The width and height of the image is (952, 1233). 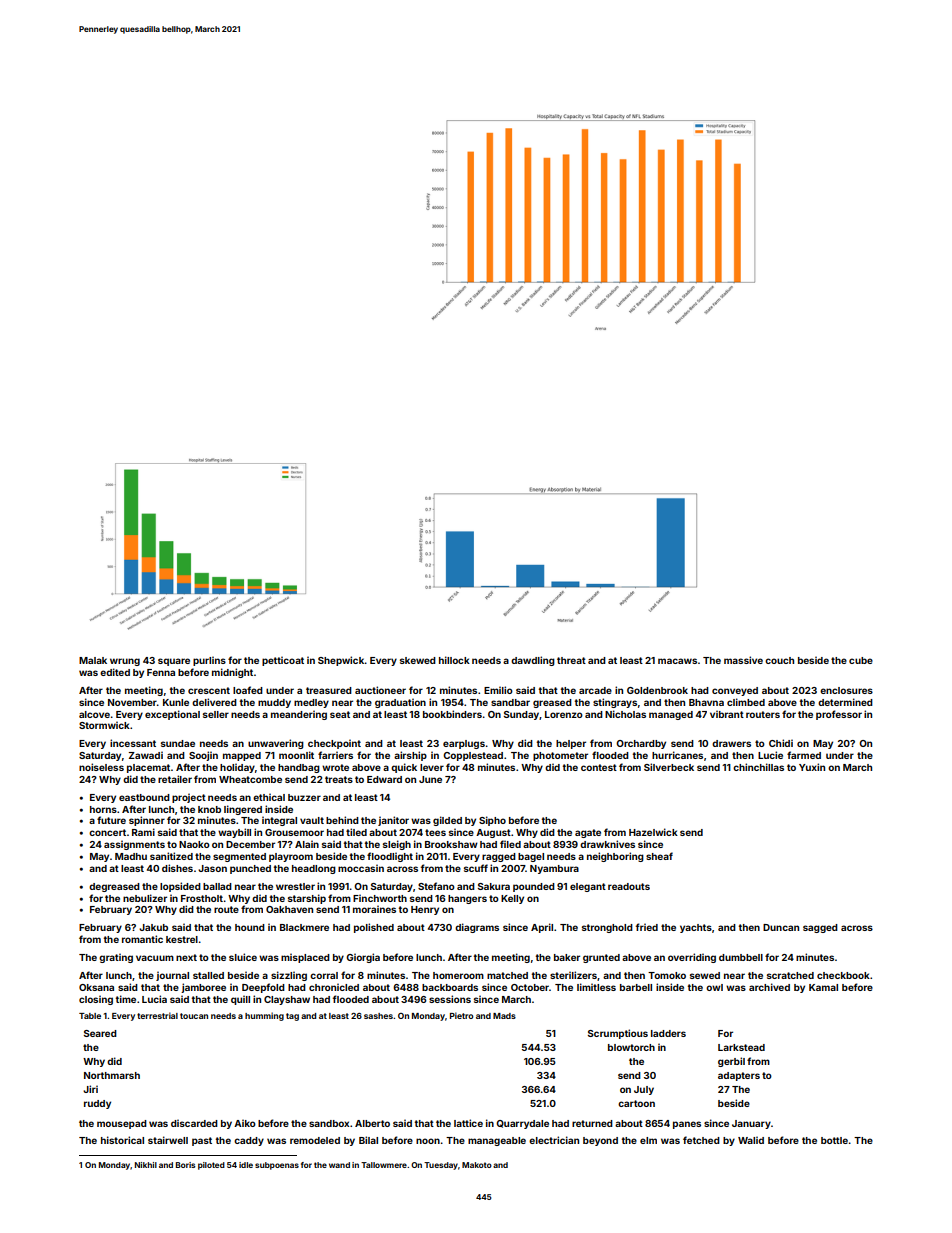 What do you see at coordinates (97, 1104) in the image?
I see `ruddy` at bounding box center [97, 1104].
